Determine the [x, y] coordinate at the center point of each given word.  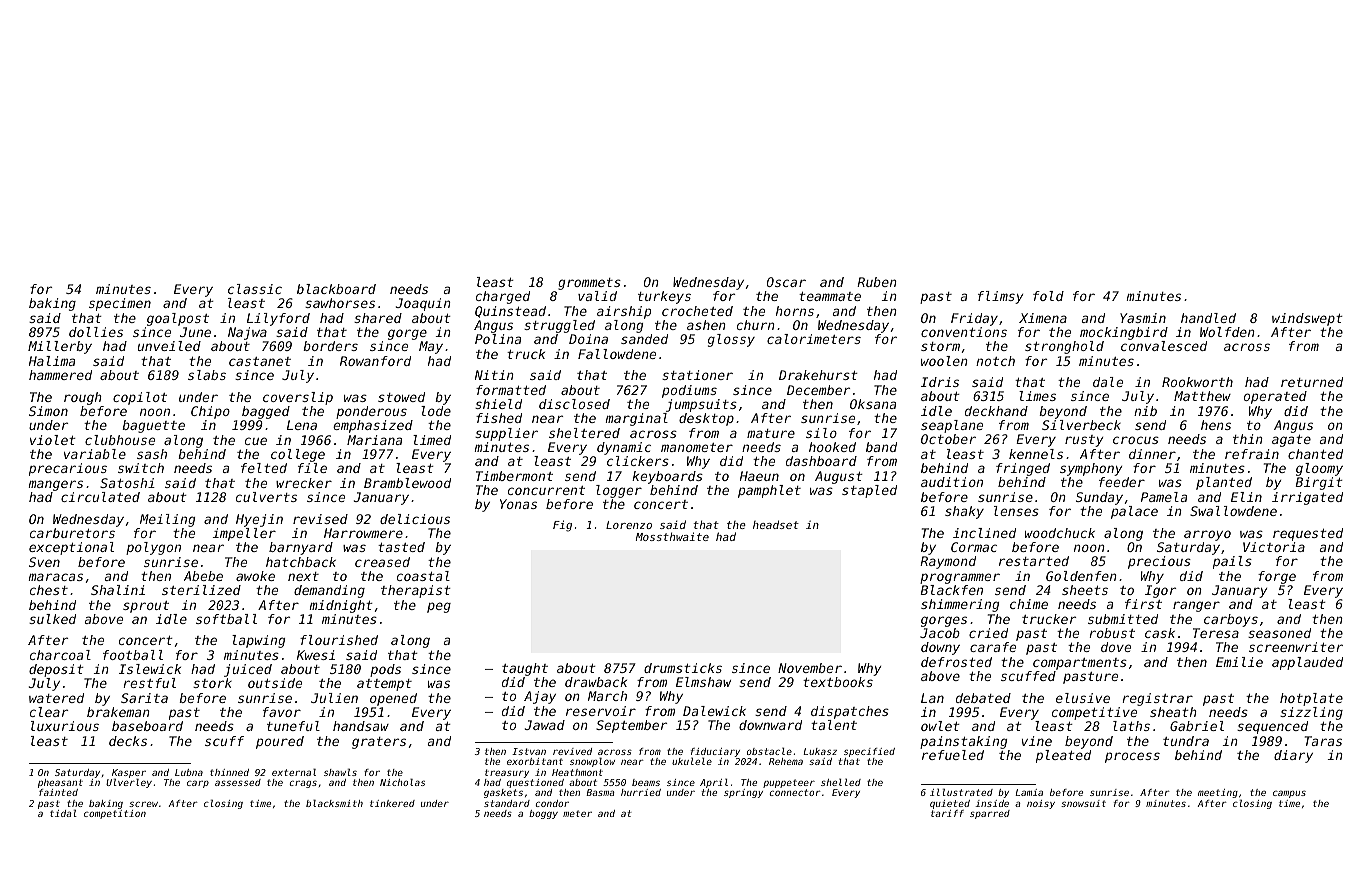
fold [1048, 296]
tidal [63, 813]
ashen [706, 325]
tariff [947, 813]
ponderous [371, 412]
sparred [990, 814]
